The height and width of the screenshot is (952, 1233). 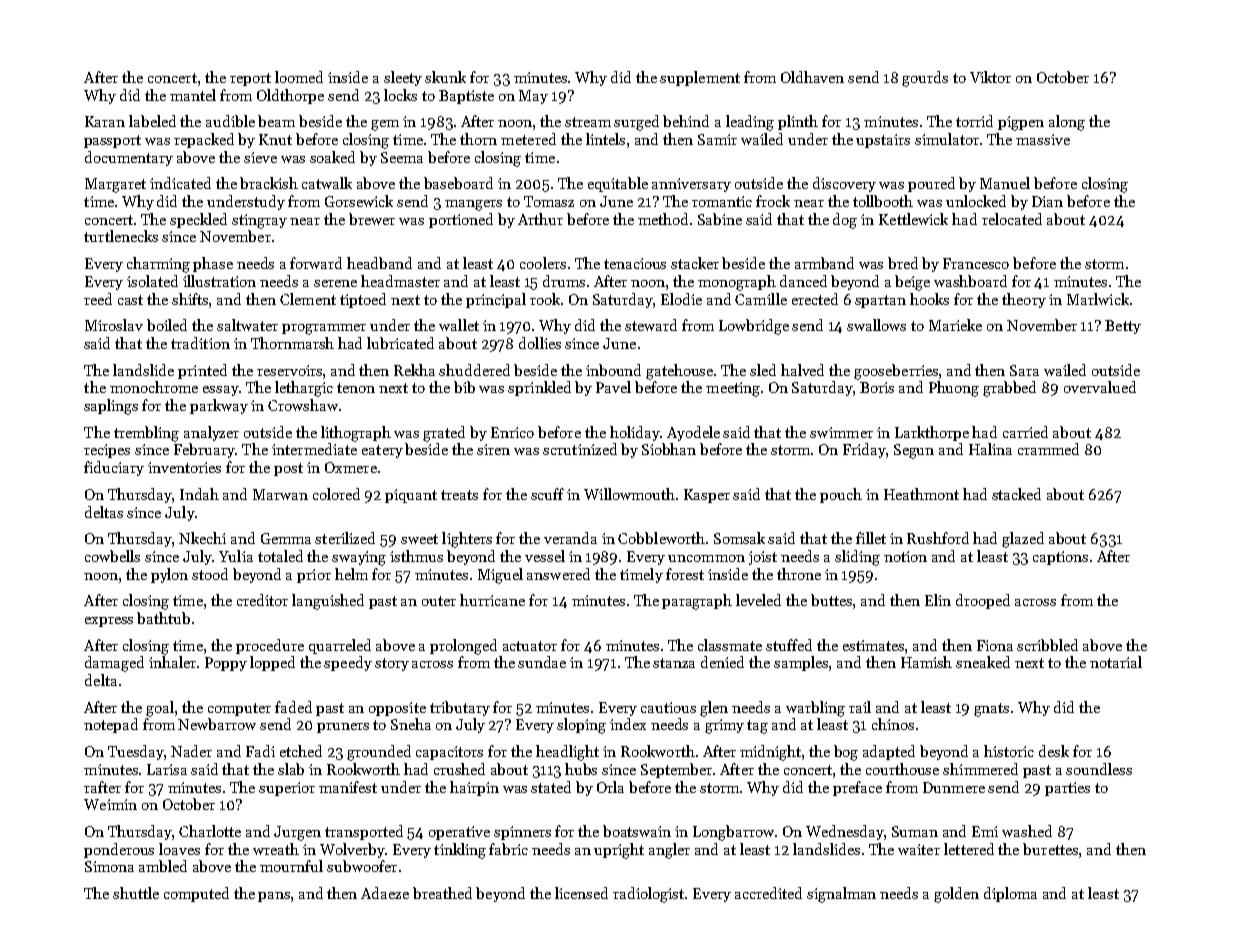 What do you see at coordinates (628, 724) in the screenshot?
I see `index` at bounding box center [628, 724].
